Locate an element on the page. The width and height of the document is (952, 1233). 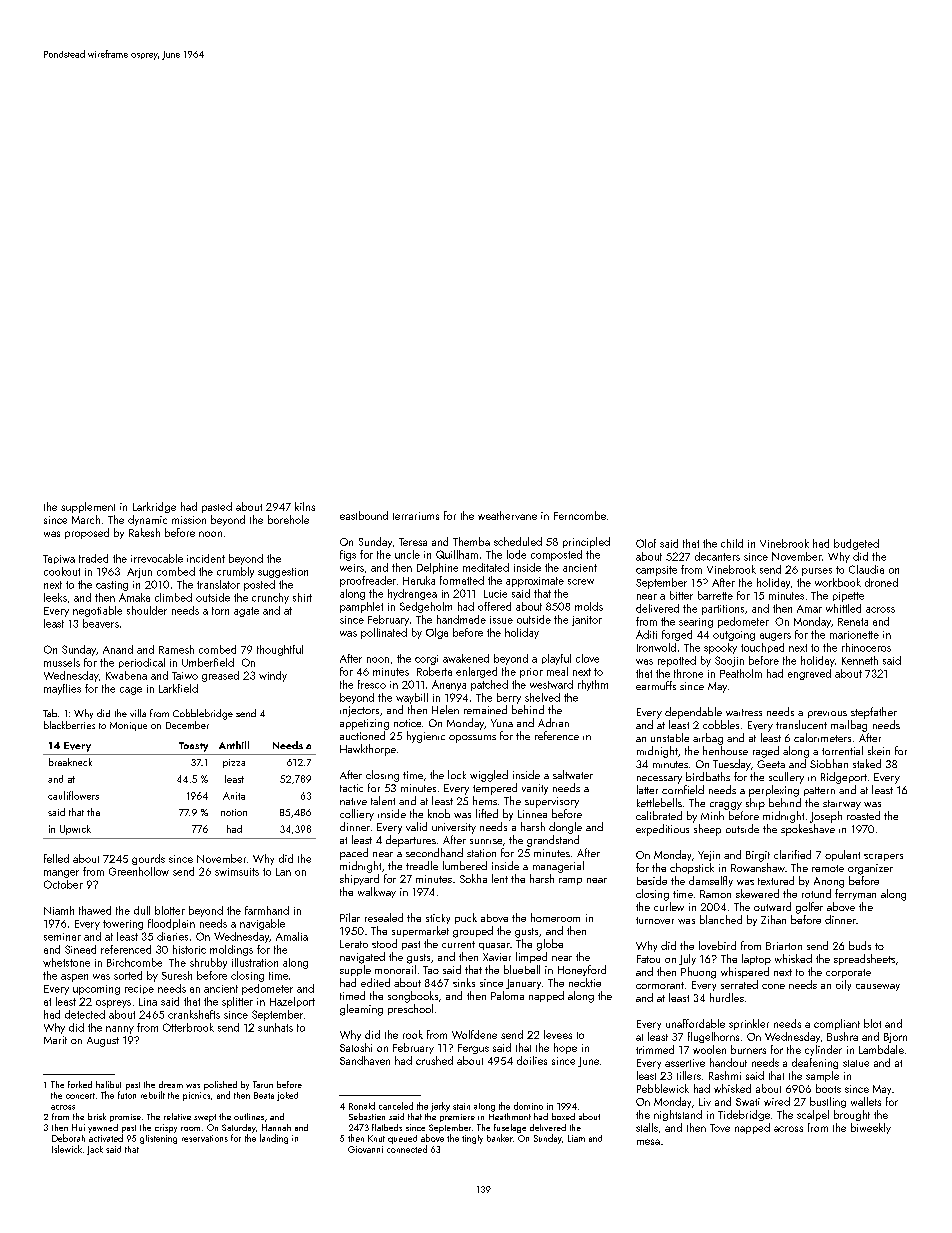
Larkridge is located at coordinates (154, 507).
